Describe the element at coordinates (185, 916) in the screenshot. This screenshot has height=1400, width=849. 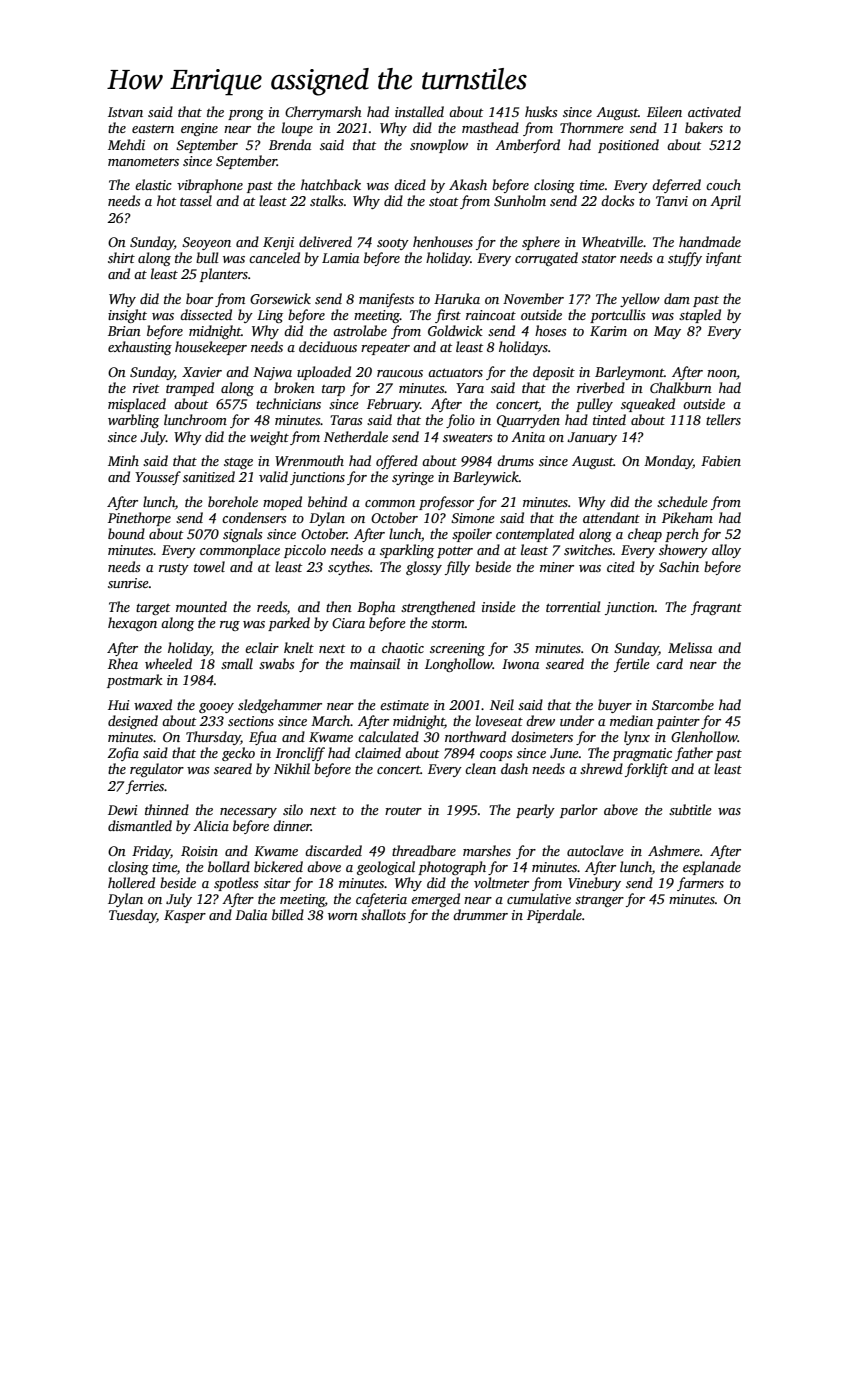
I see `Kasper` at that location.
